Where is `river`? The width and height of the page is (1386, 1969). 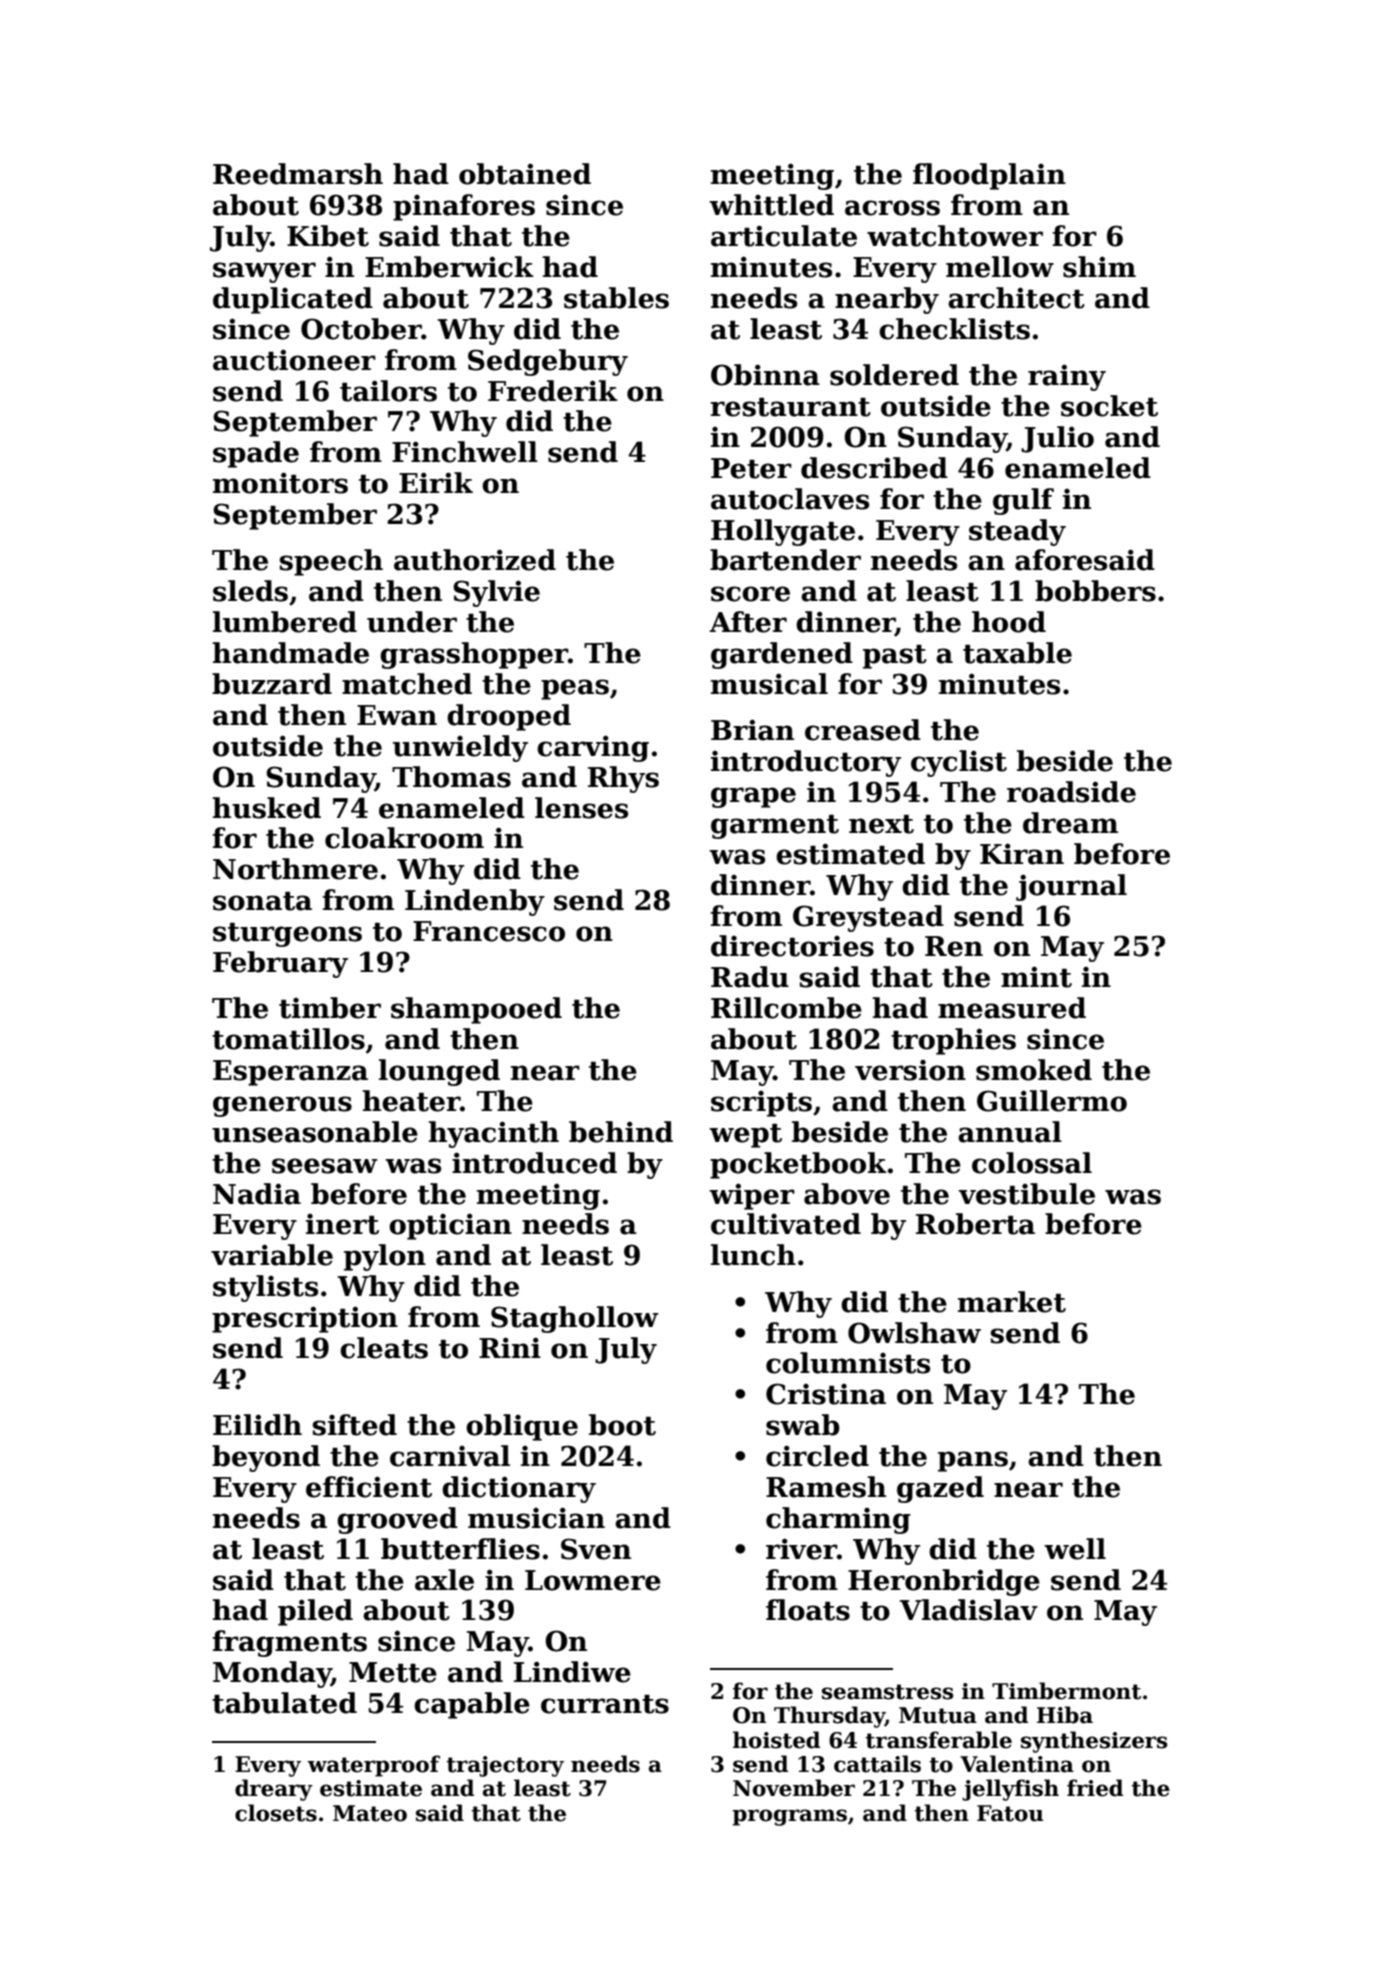 river is located at coordinates (801, 1549).
